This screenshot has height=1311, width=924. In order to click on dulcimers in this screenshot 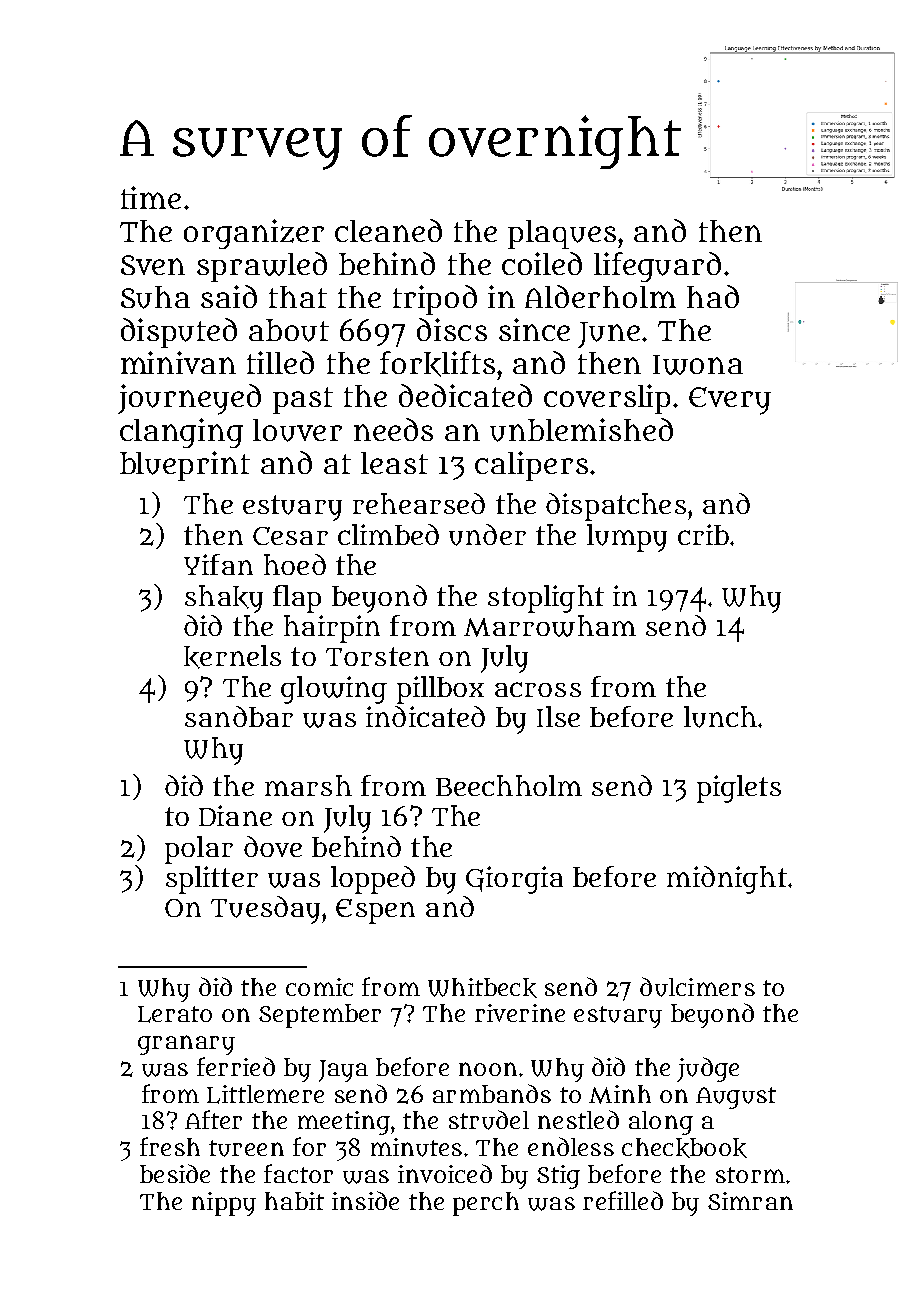, I will do `click(697, 987)`.
